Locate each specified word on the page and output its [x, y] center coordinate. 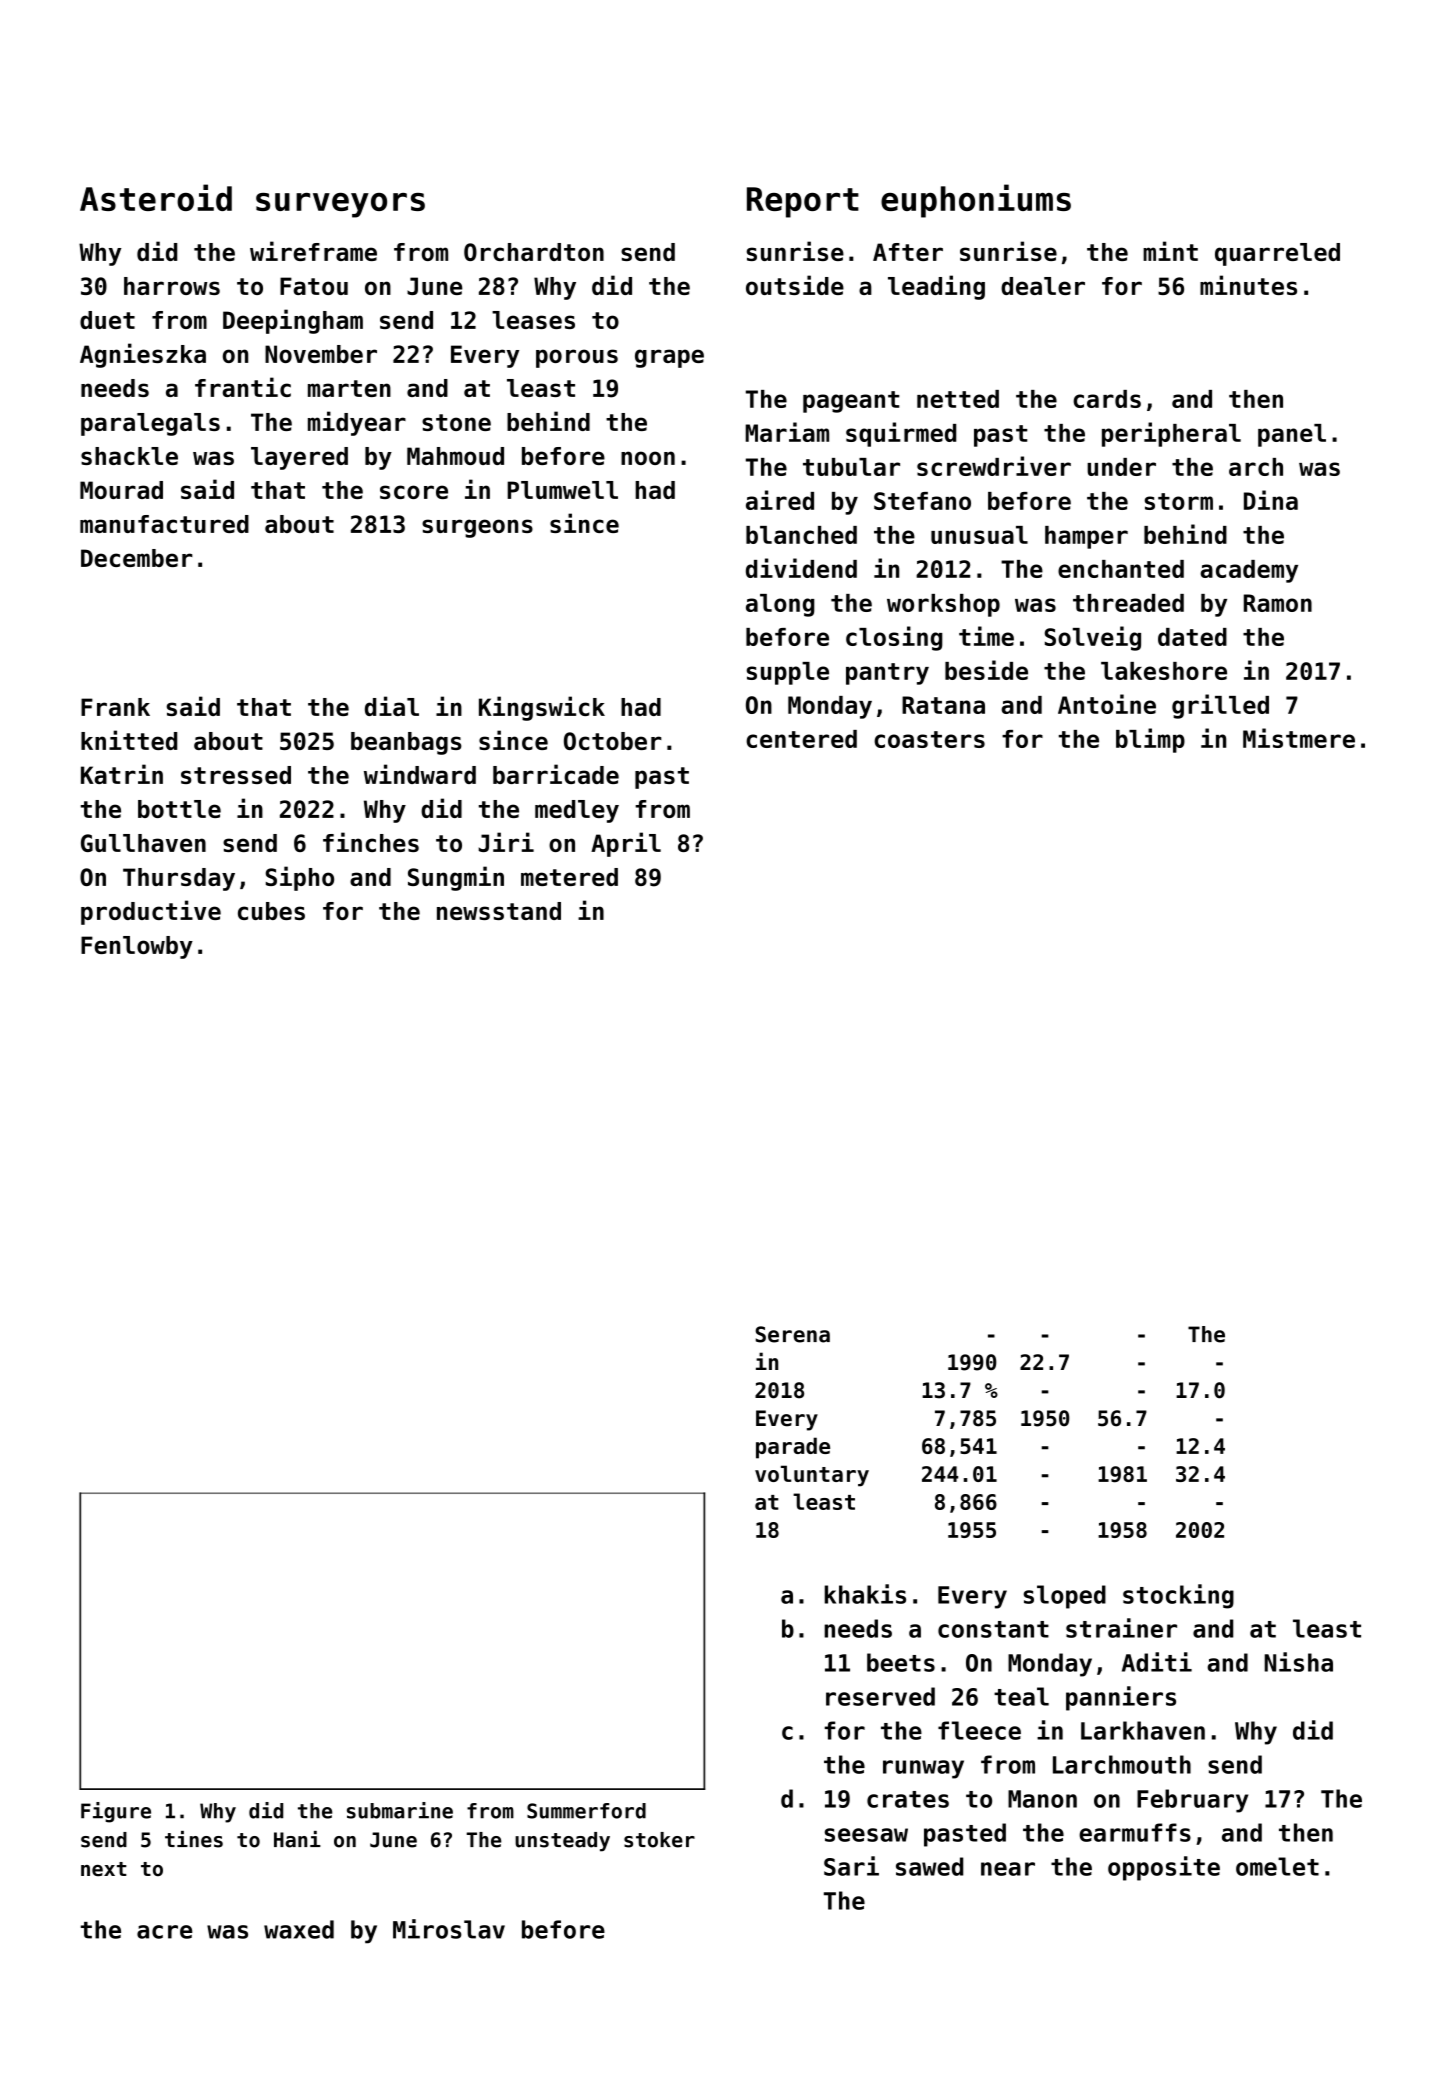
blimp [1150, 740]
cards [1107, 399]
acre [164, 1932]
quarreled [1277, 254]
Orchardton [534, 252]
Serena [792, 1334]
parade [793, 1448]
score [414, 492]
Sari [851, 1866]
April [626, 844]
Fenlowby [137, 947]
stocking [1178, 1596]
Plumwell [562, 490]
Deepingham [293, 321]
